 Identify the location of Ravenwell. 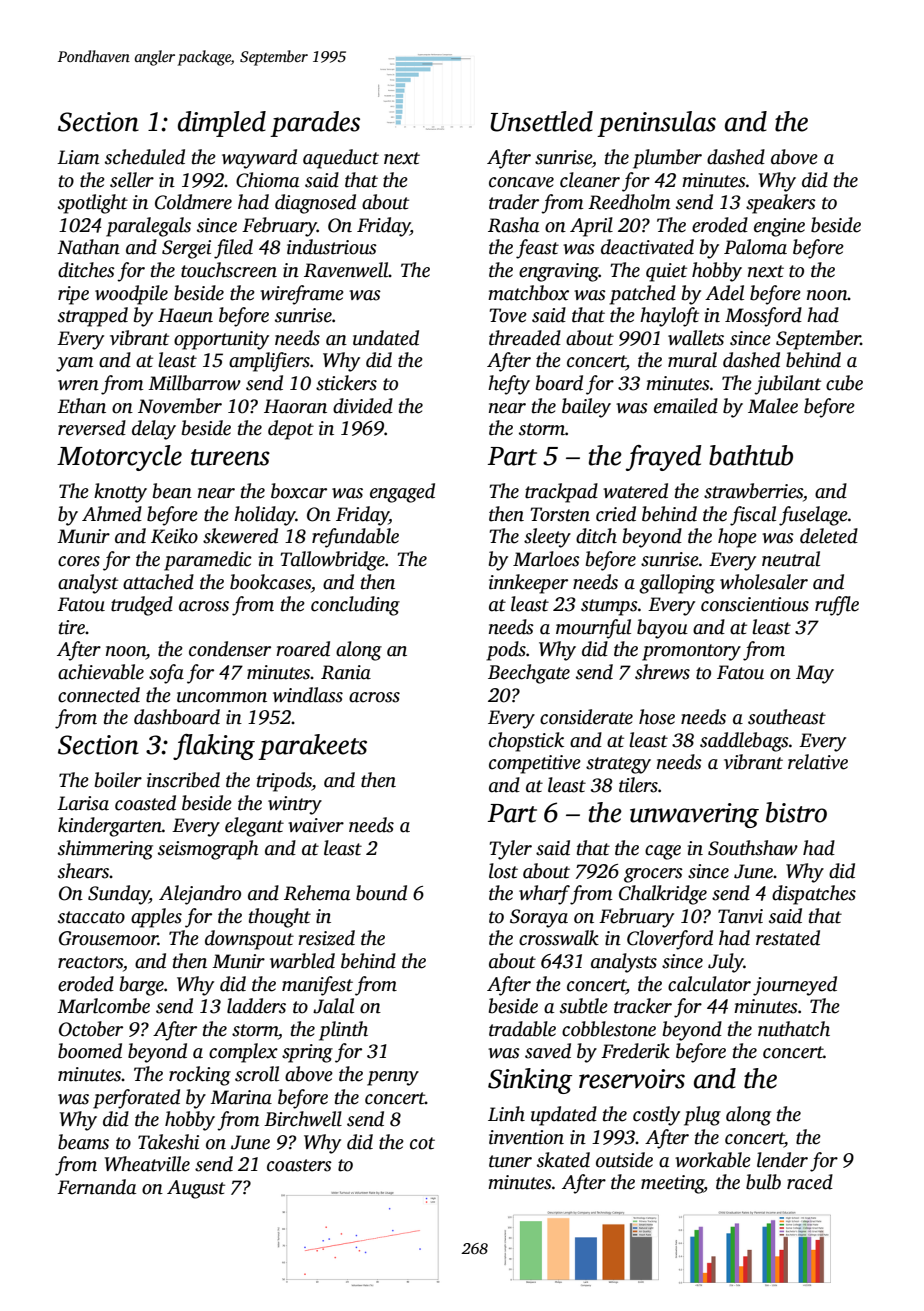
(346, 270).
